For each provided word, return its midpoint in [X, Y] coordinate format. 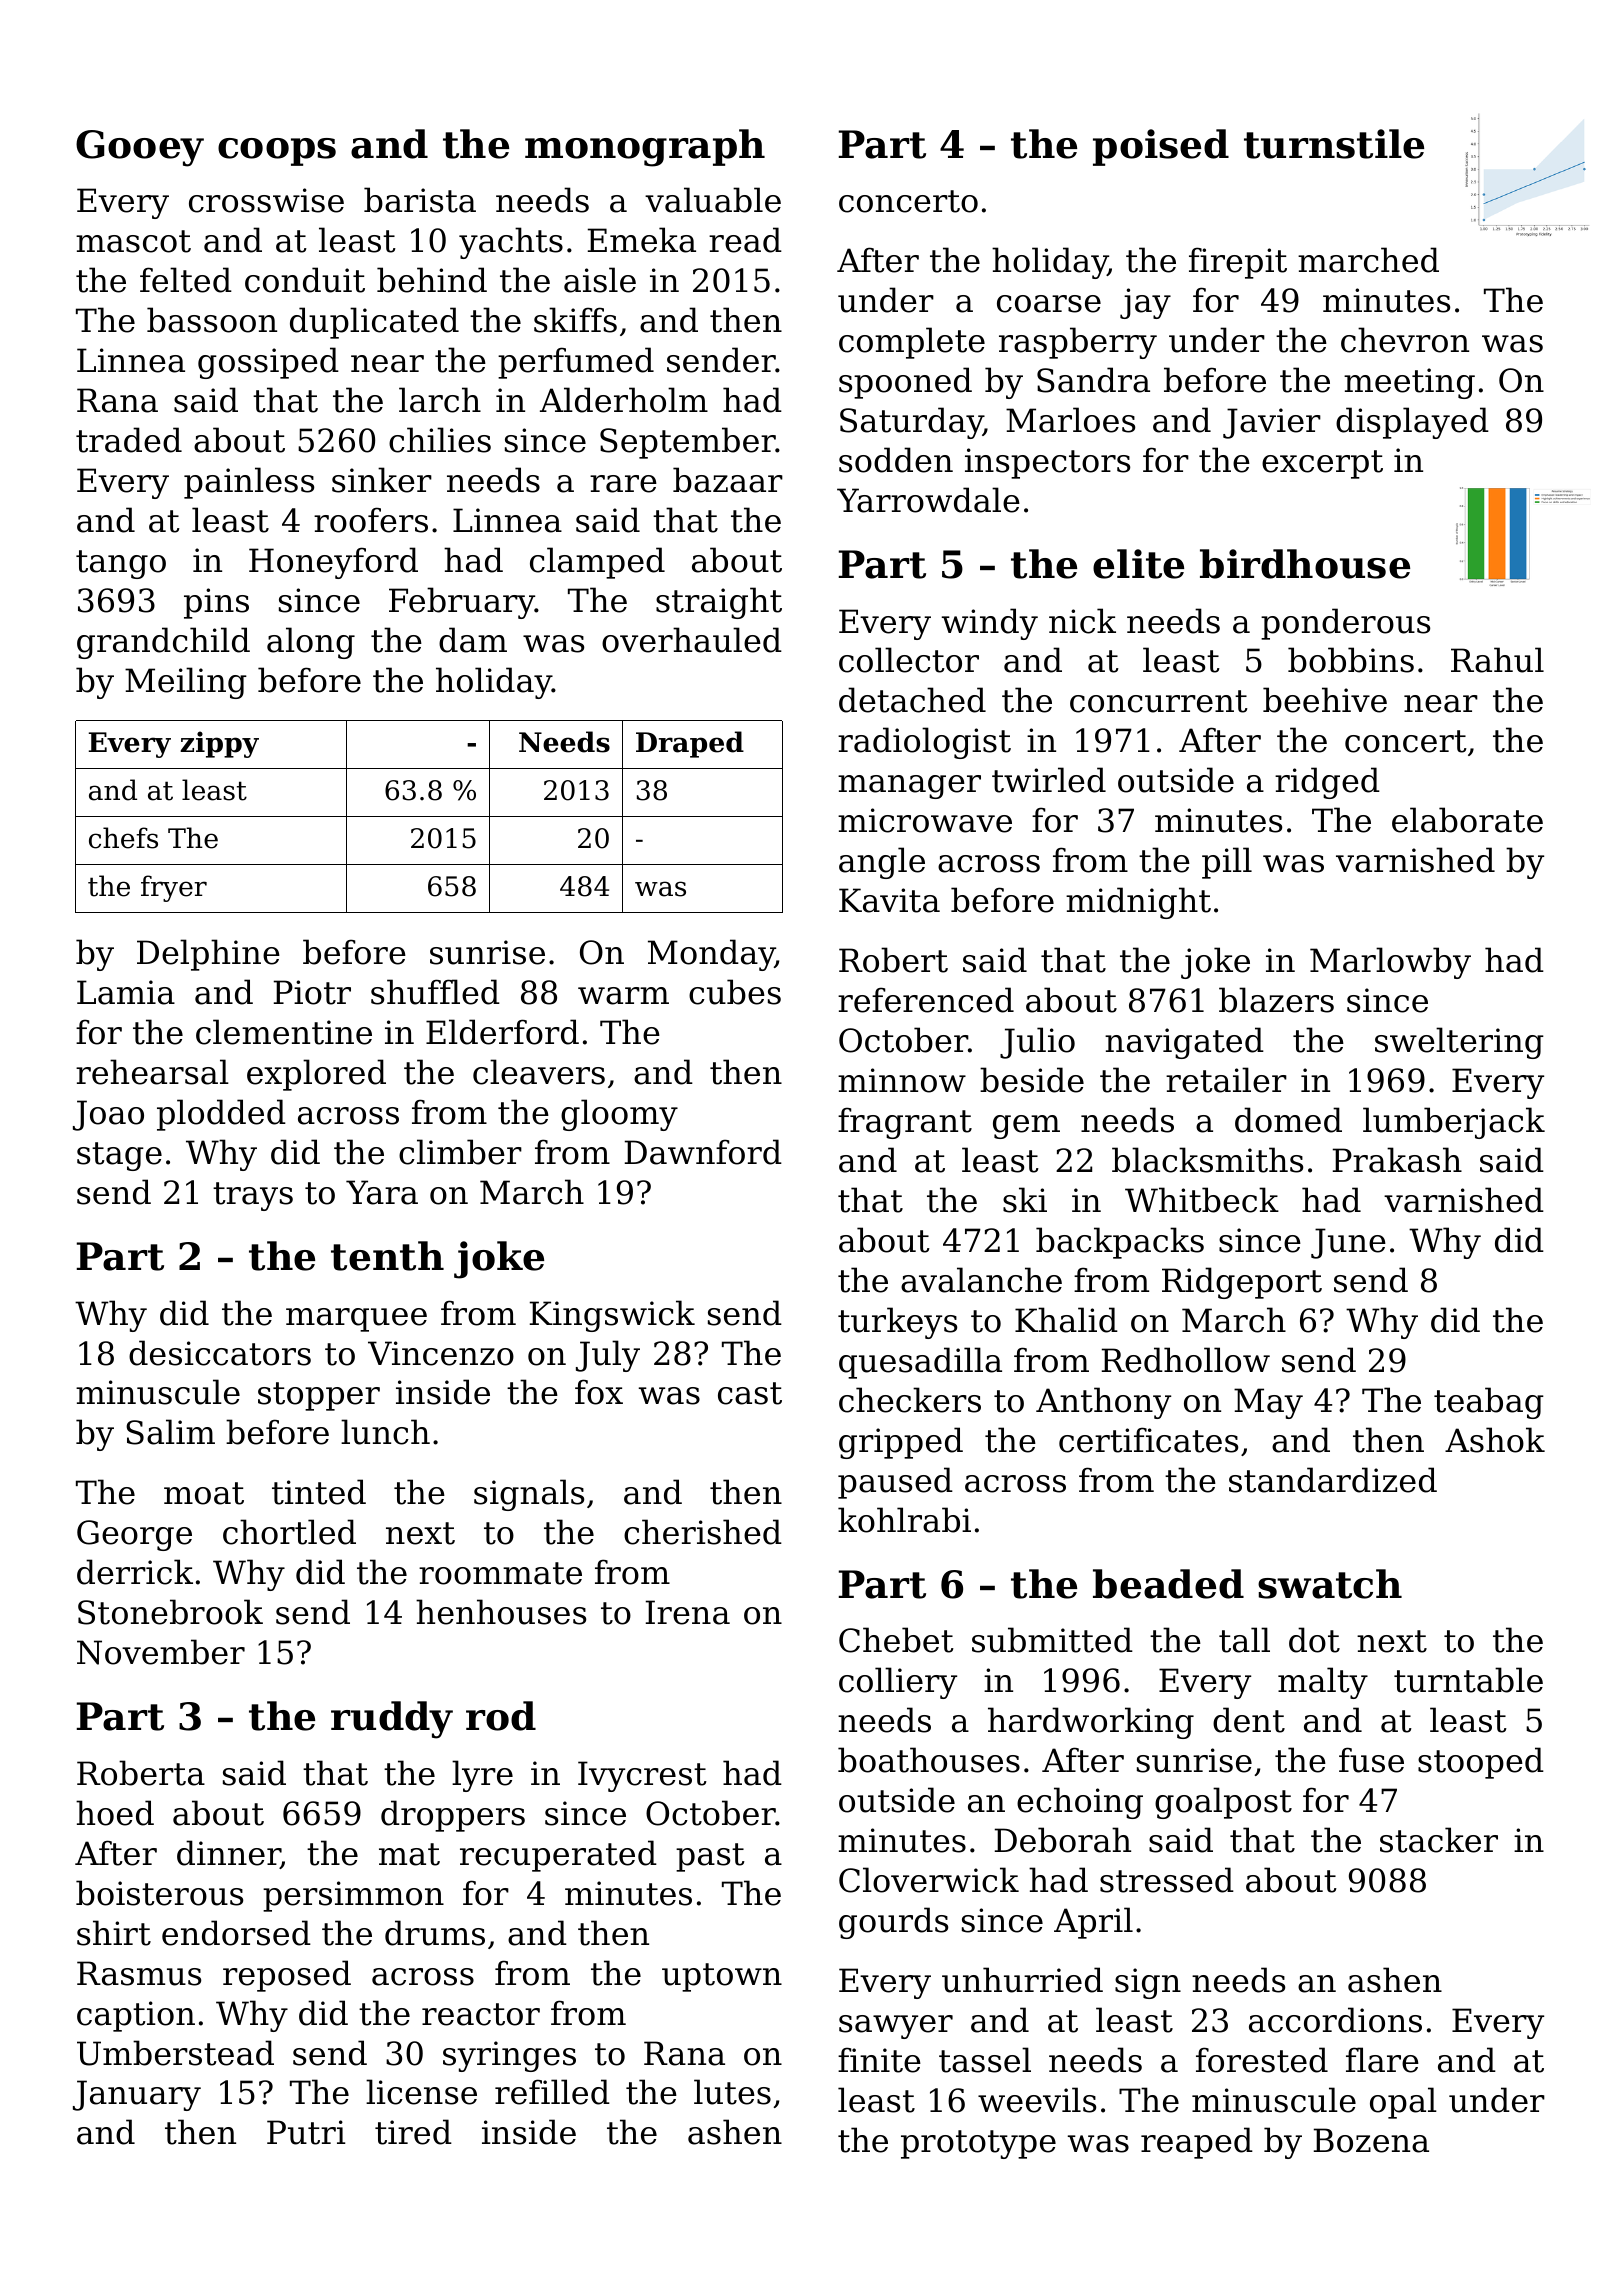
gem [1026, 1127]
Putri [306, 2132]
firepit [1238, 263]
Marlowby [1390, 963]
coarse [1049, 304]
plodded [221, 1115]
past [710, 1857]
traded [129, 440]
